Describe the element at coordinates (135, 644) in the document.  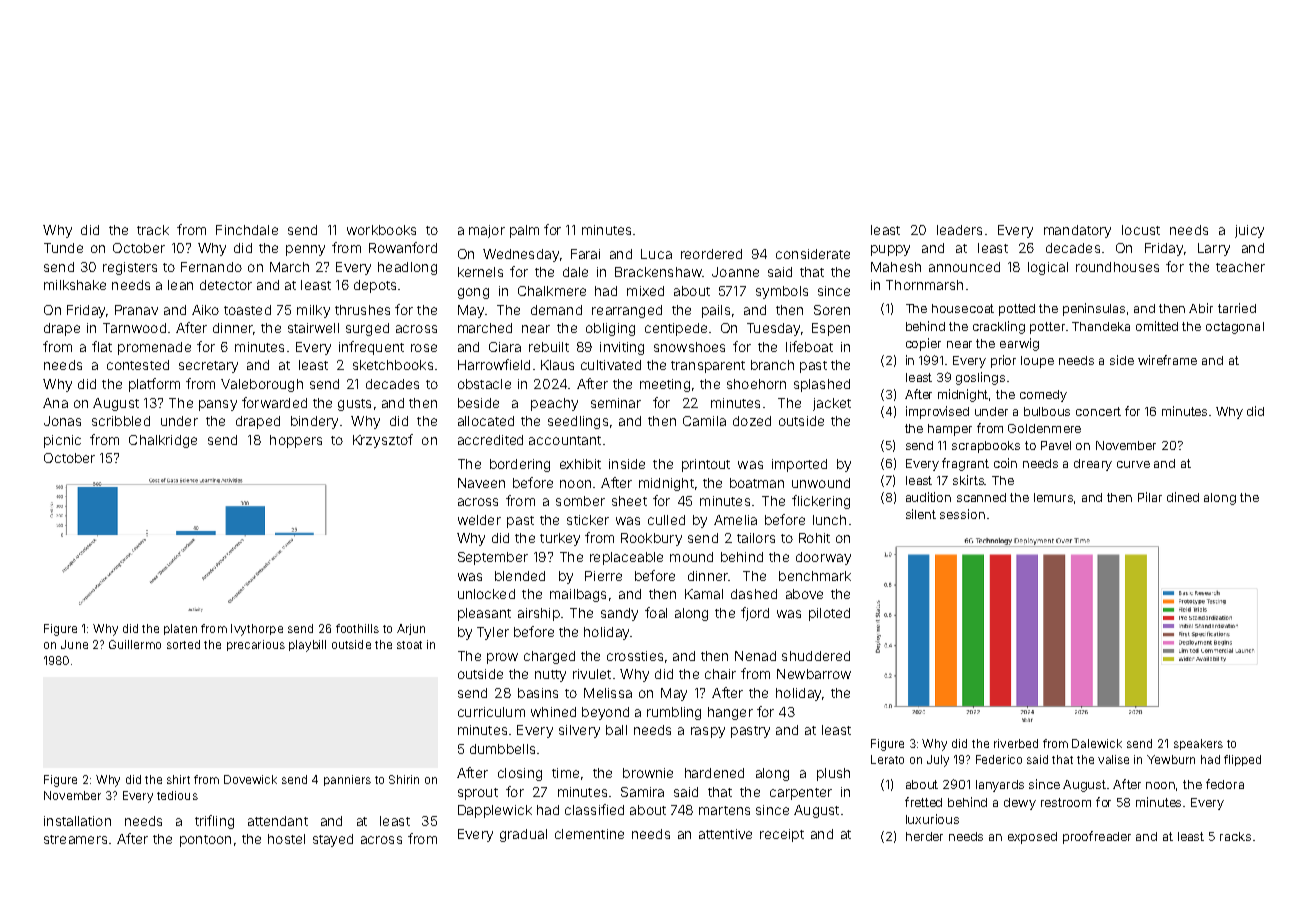
I see `Guillermo` at that location.
